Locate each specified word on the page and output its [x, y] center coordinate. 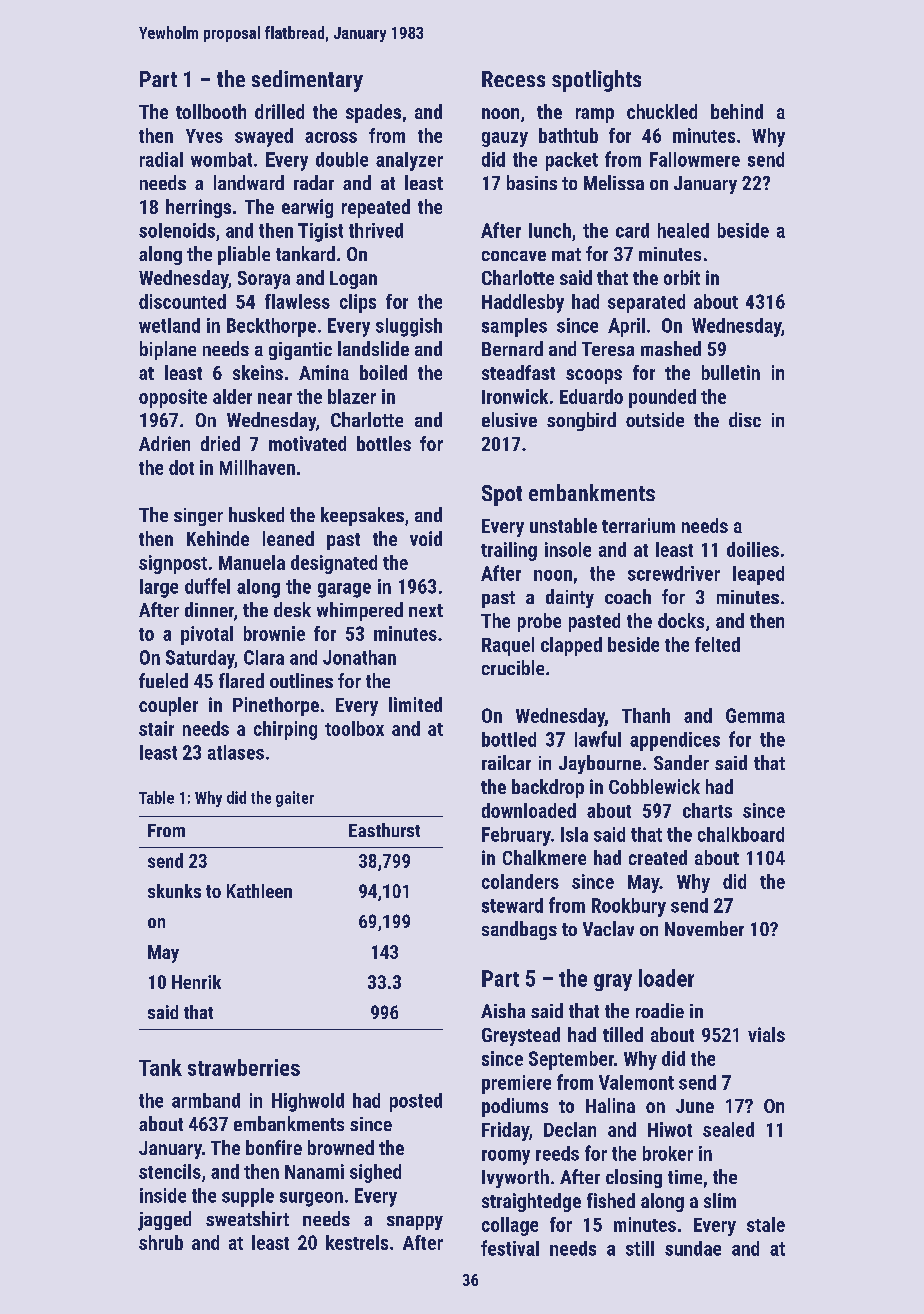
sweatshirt [247, 1218]
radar [314, 182]
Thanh [646, 715]
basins [532, 182]
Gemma [755, 715]
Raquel [508, 646]
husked [256, 514]
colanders [520, 881]
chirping [285, 730]
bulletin [731, 372]
